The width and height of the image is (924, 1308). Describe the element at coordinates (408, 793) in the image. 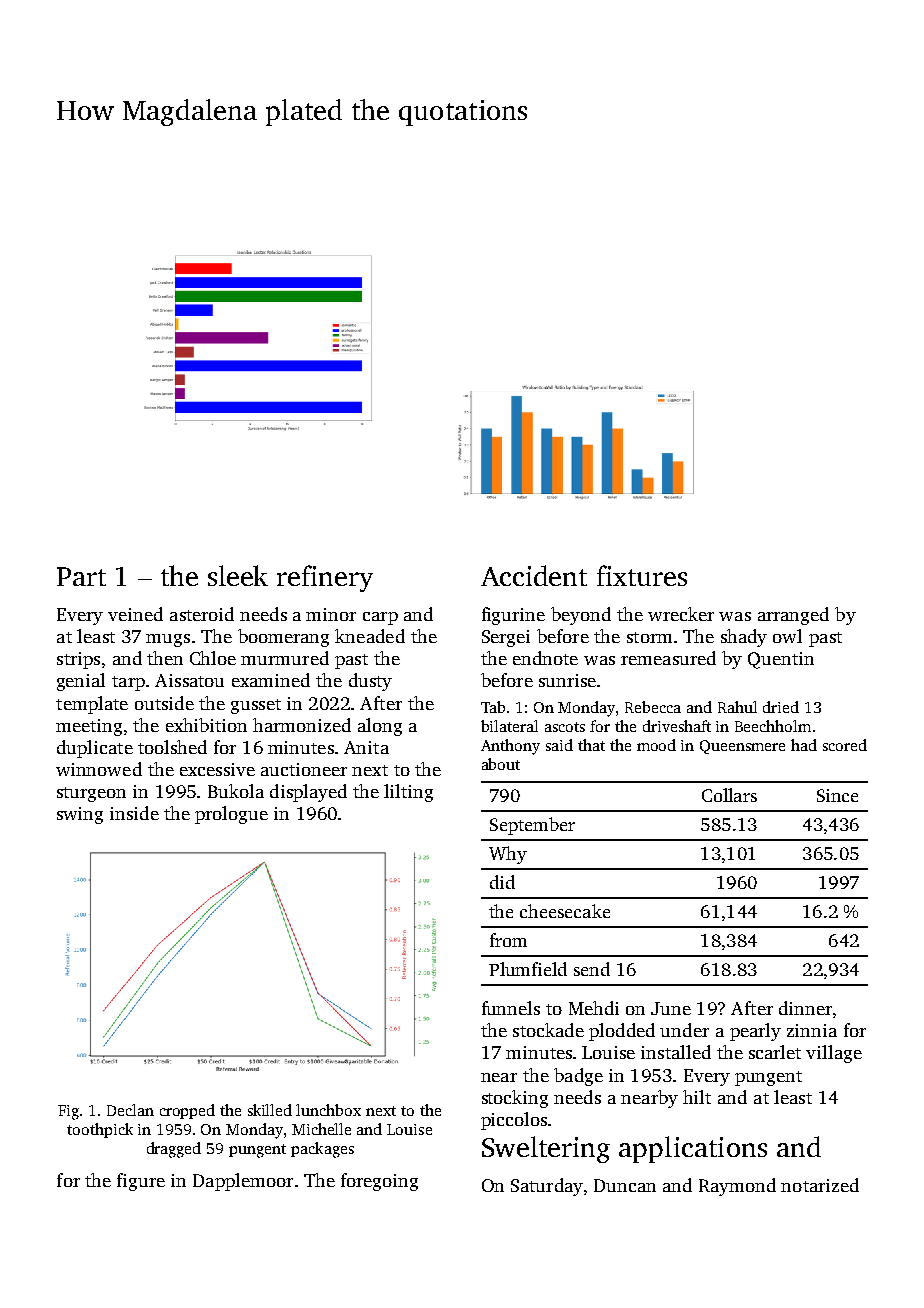

I see `lilting` at that location.
